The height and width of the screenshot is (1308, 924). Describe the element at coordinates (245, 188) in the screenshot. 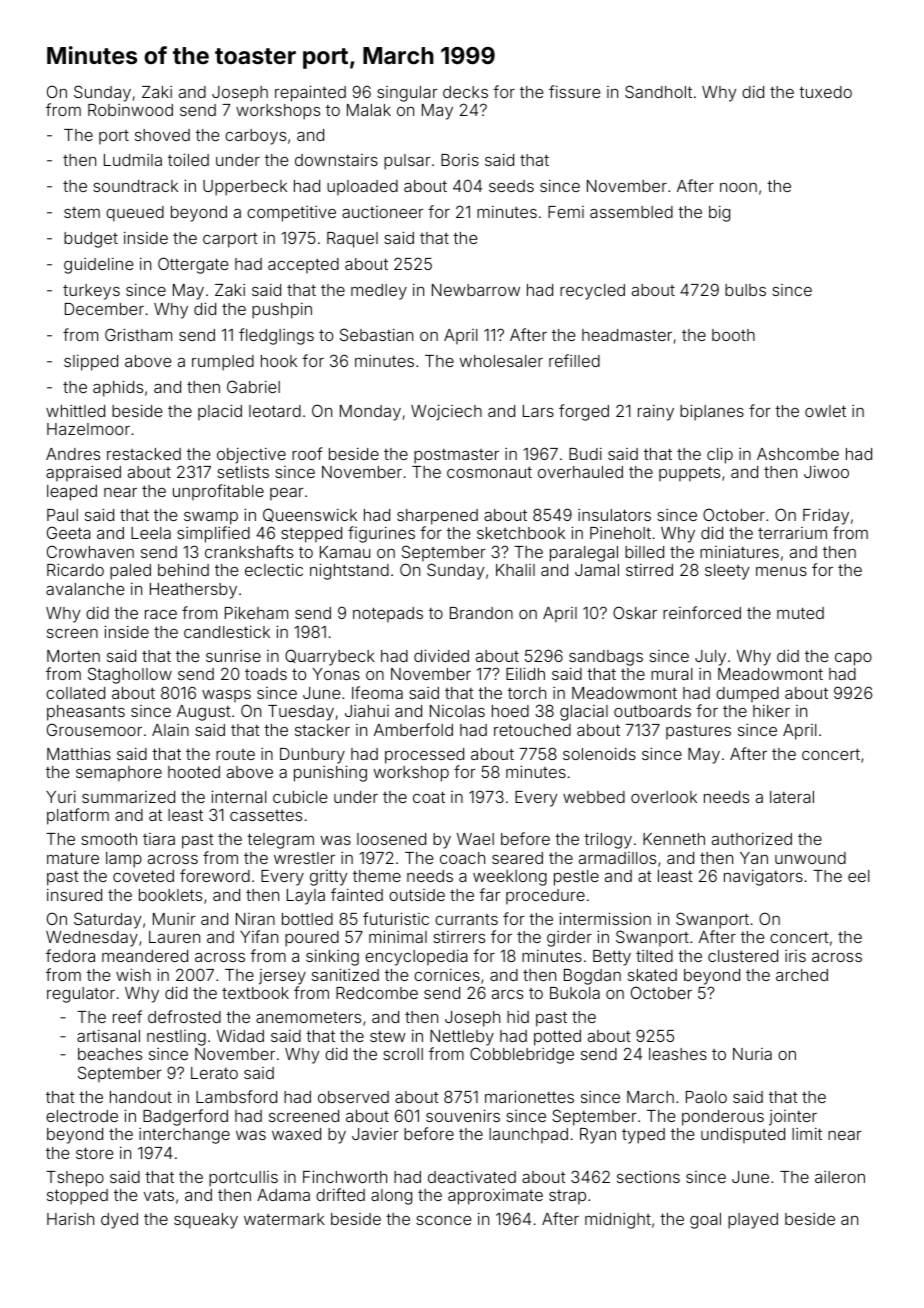

I see `Upperbeck` at that location.
